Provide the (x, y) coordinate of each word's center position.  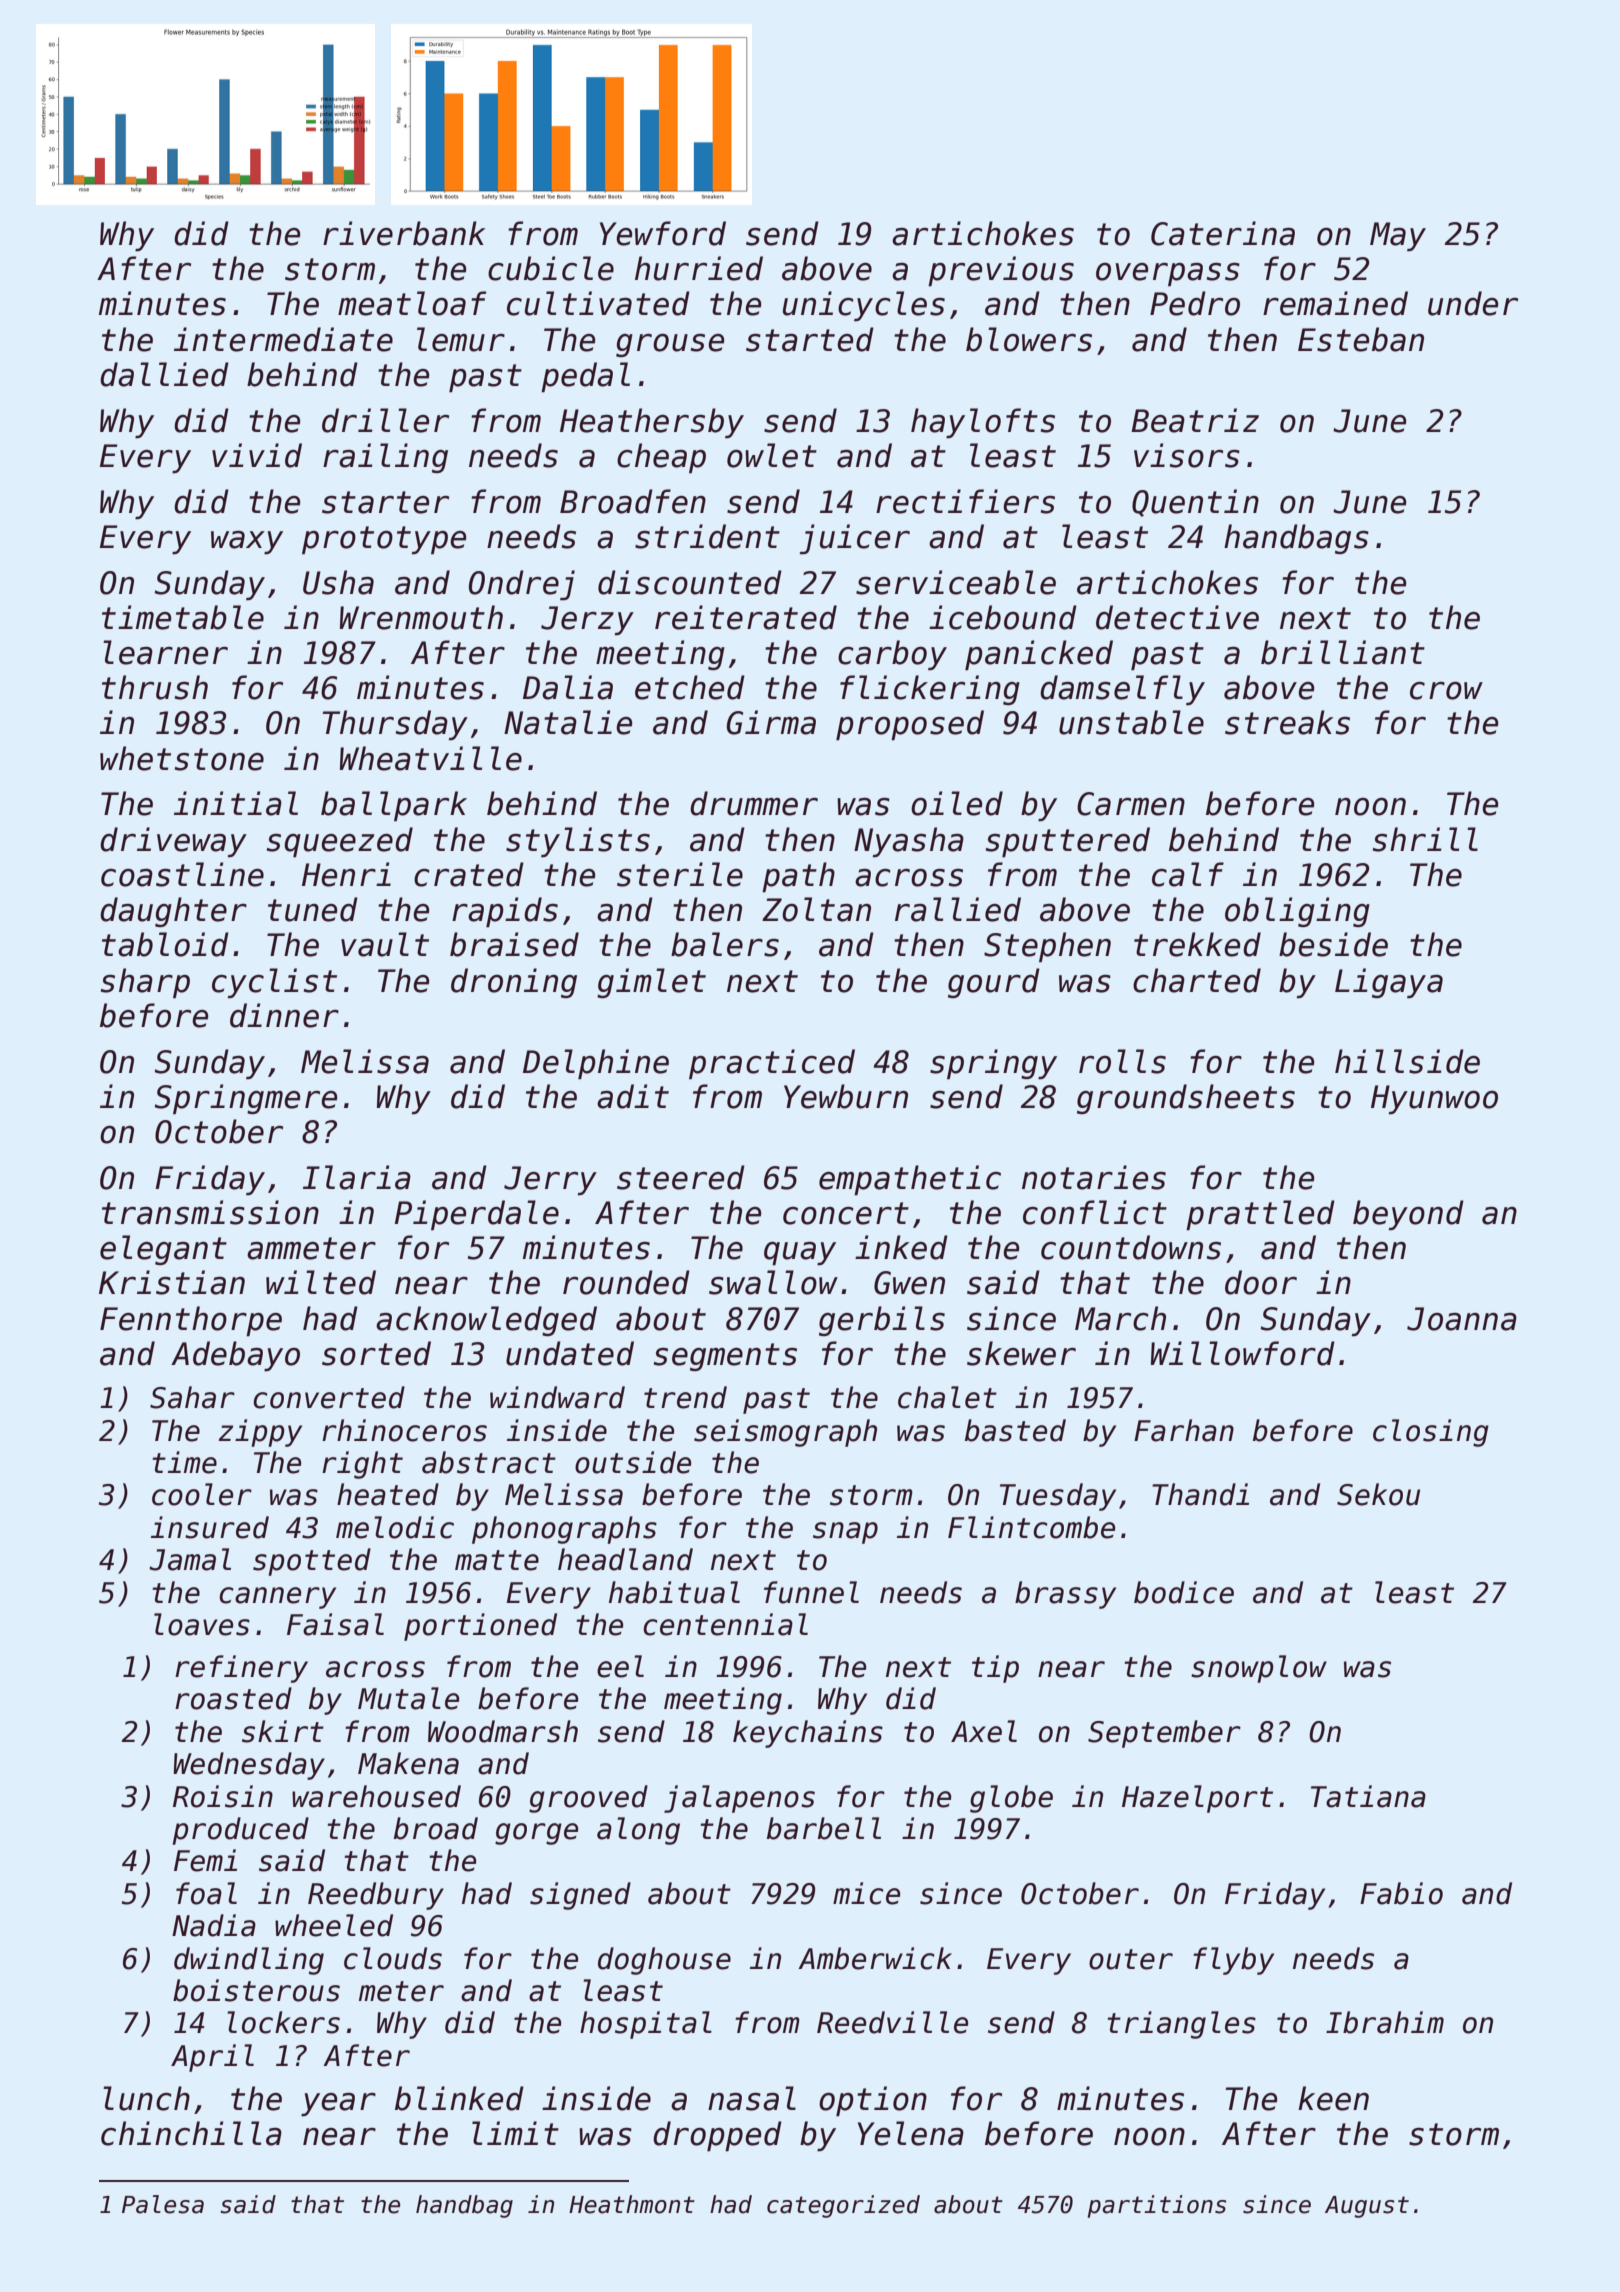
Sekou (1378, 1494)
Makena (408, 1763)
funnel (811, 1592)
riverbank (404, 233)
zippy (260, 1433)
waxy (247, 543)
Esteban (1361, 339)
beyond (1408, 1215)
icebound (1003, 617)
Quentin (1195, 503)
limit (515, 2133)
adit (633, 1096)
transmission (210, 1212)
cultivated (598, 303)
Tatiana (1368, 1796)
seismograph (785, 1433)
